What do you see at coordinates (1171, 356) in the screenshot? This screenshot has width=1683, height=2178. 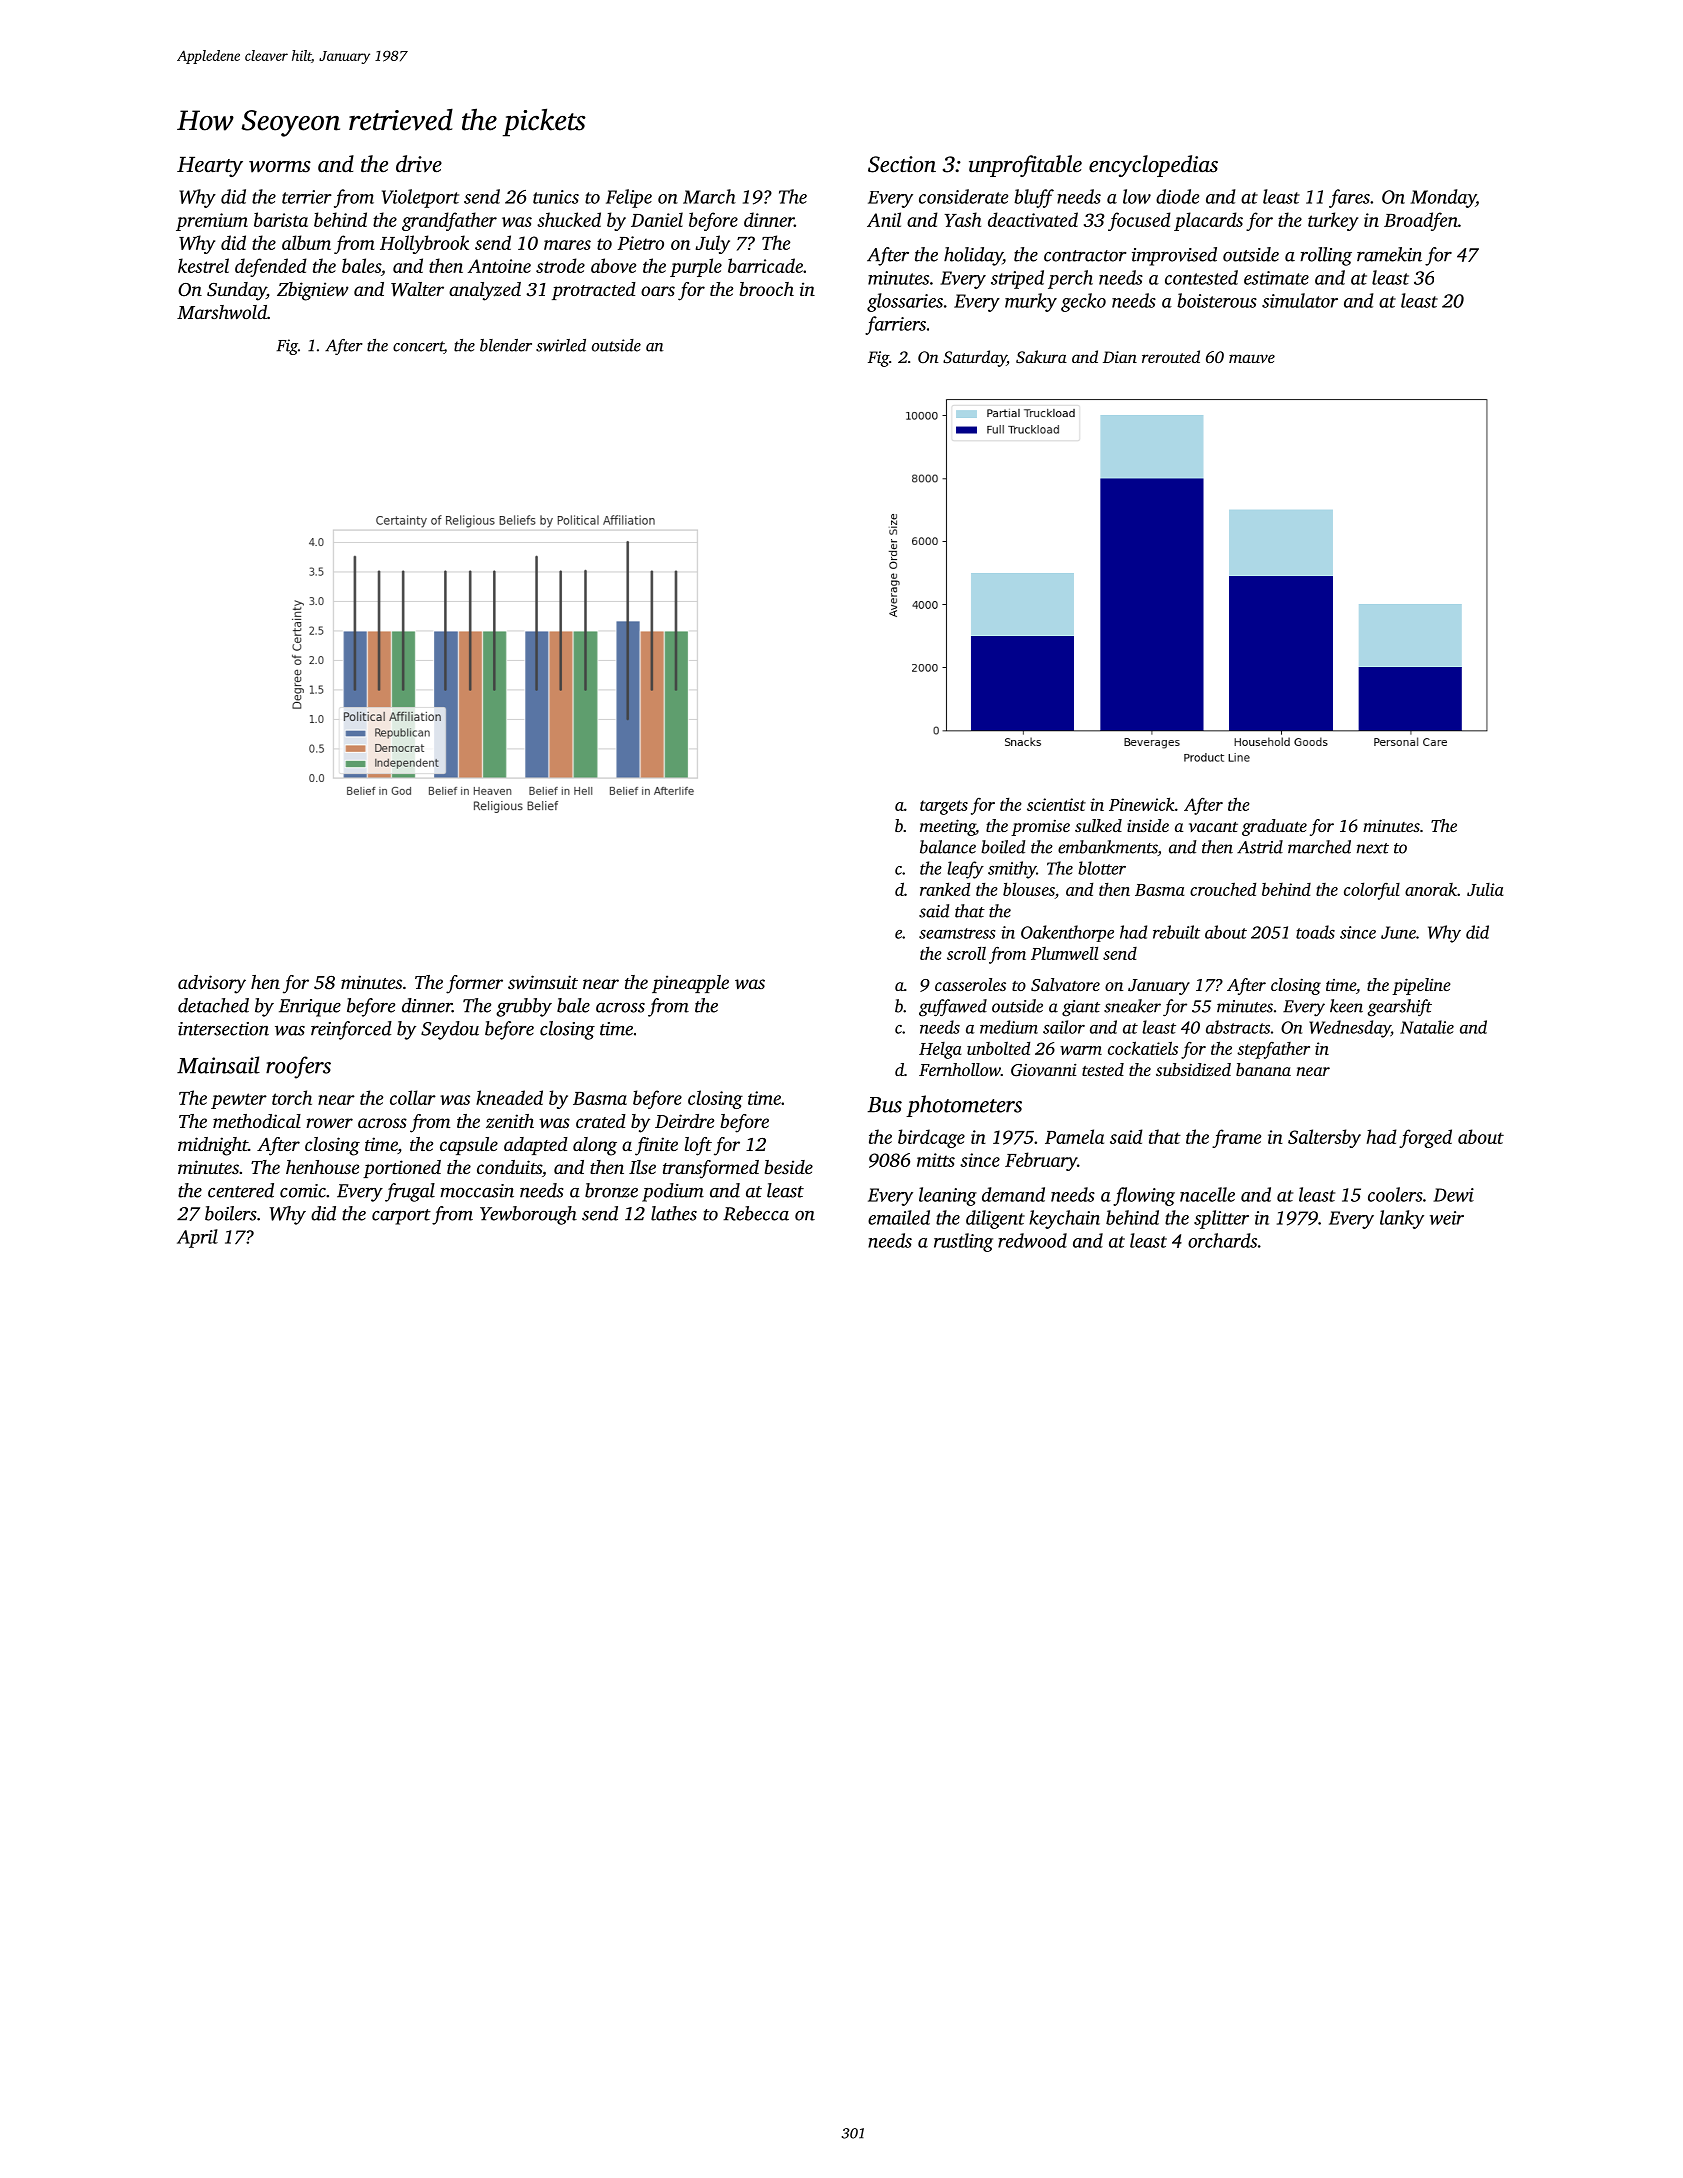 I see `rerouted` at bounding box center [1171, 356].
